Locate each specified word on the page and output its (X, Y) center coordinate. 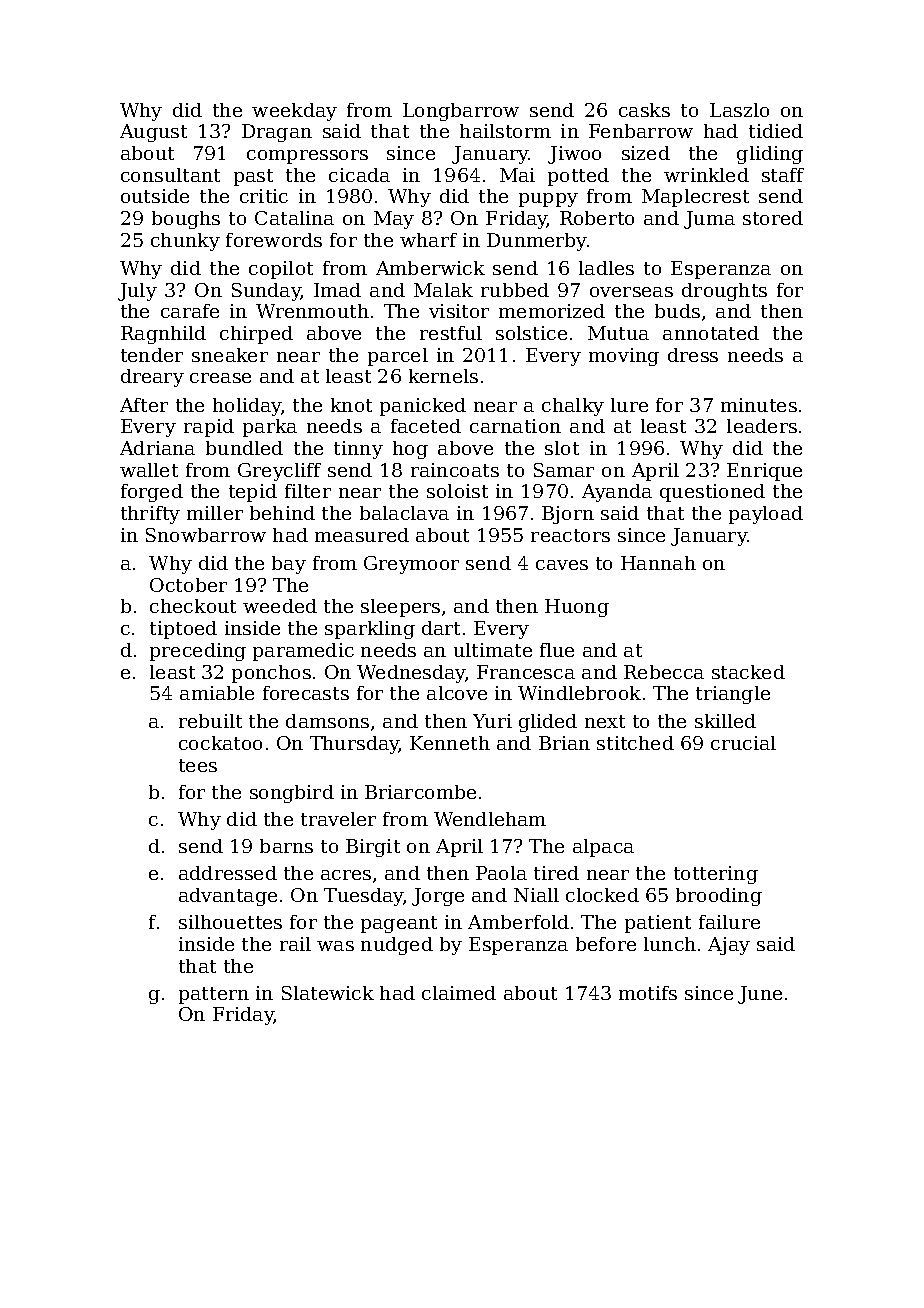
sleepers (400, 608)
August (153, 133)
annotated (711, 333)
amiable (217, 693)
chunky (185, 242)
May (394, 220)
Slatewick (328, 993)
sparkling (370, 630)
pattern (214, 995)
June (760, 995)
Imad (337, 290)
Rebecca (664, 672)
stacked (748, 672)
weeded (280, 606)
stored (773, 218)
